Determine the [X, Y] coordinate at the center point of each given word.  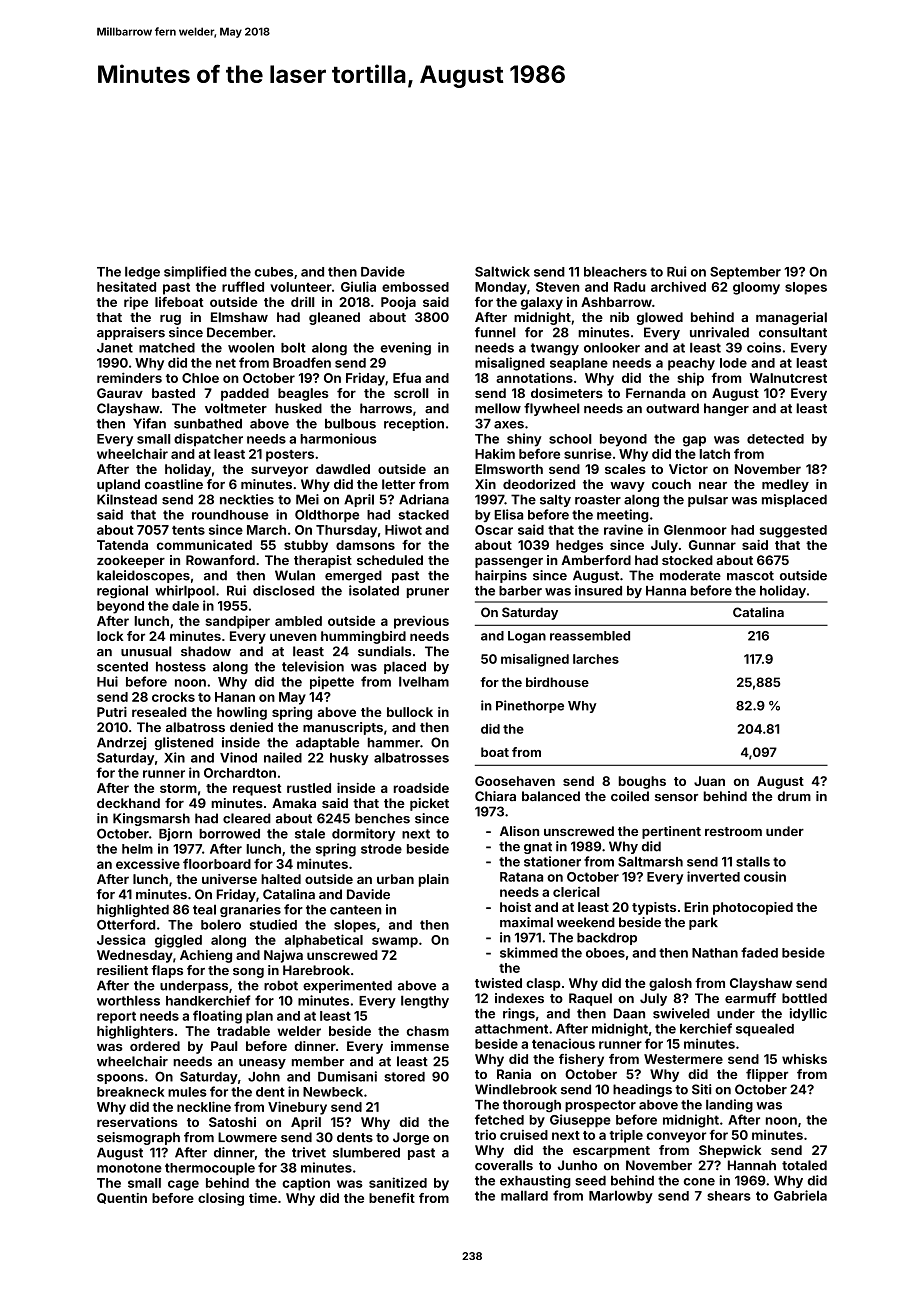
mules [187, 1092]
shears [729, 1196]
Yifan [149, 423]
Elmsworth [509, 469]
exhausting [535, 1181]
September [745, 273]
